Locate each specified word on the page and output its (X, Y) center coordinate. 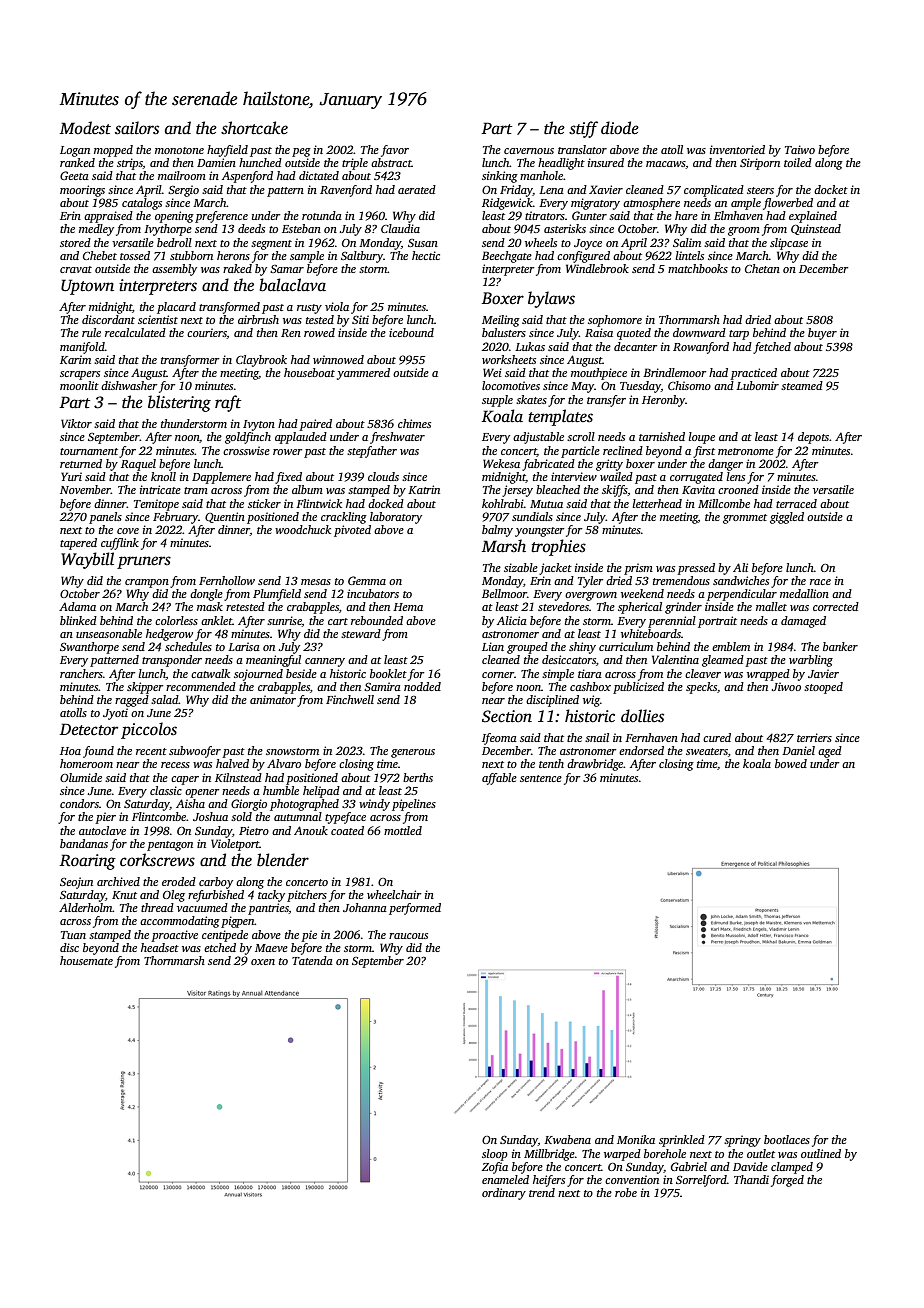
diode (620, 128)
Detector (89, 729)
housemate (86, 960)
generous (413, 753)
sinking (500, 177)
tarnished (662, 436)
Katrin (424, 489)
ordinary (504, 1194)
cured (717, 737)
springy (742, 1141)
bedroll (174, 242)
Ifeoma (499, 739)
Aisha (190, 803)
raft (228, 403)
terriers (814, 737)
